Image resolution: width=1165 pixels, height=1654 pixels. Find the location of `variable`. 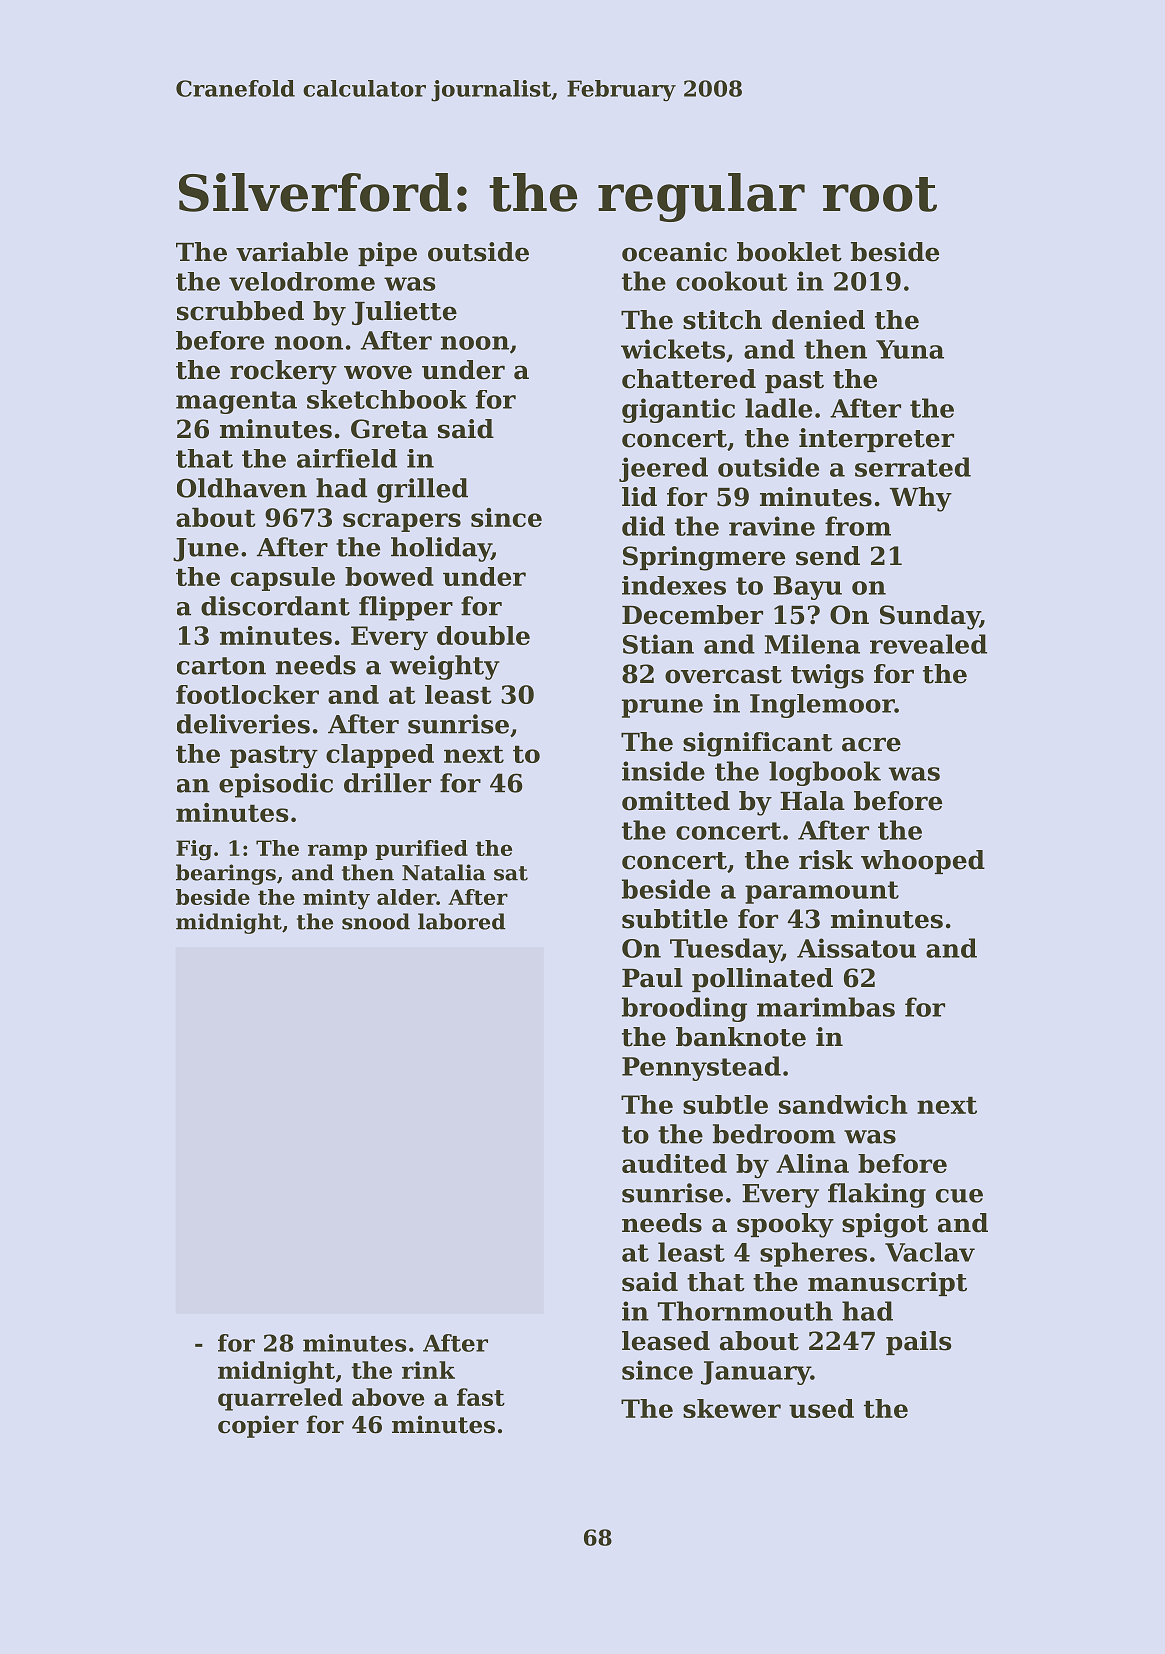

variable is located at coordinates (292, 252).
